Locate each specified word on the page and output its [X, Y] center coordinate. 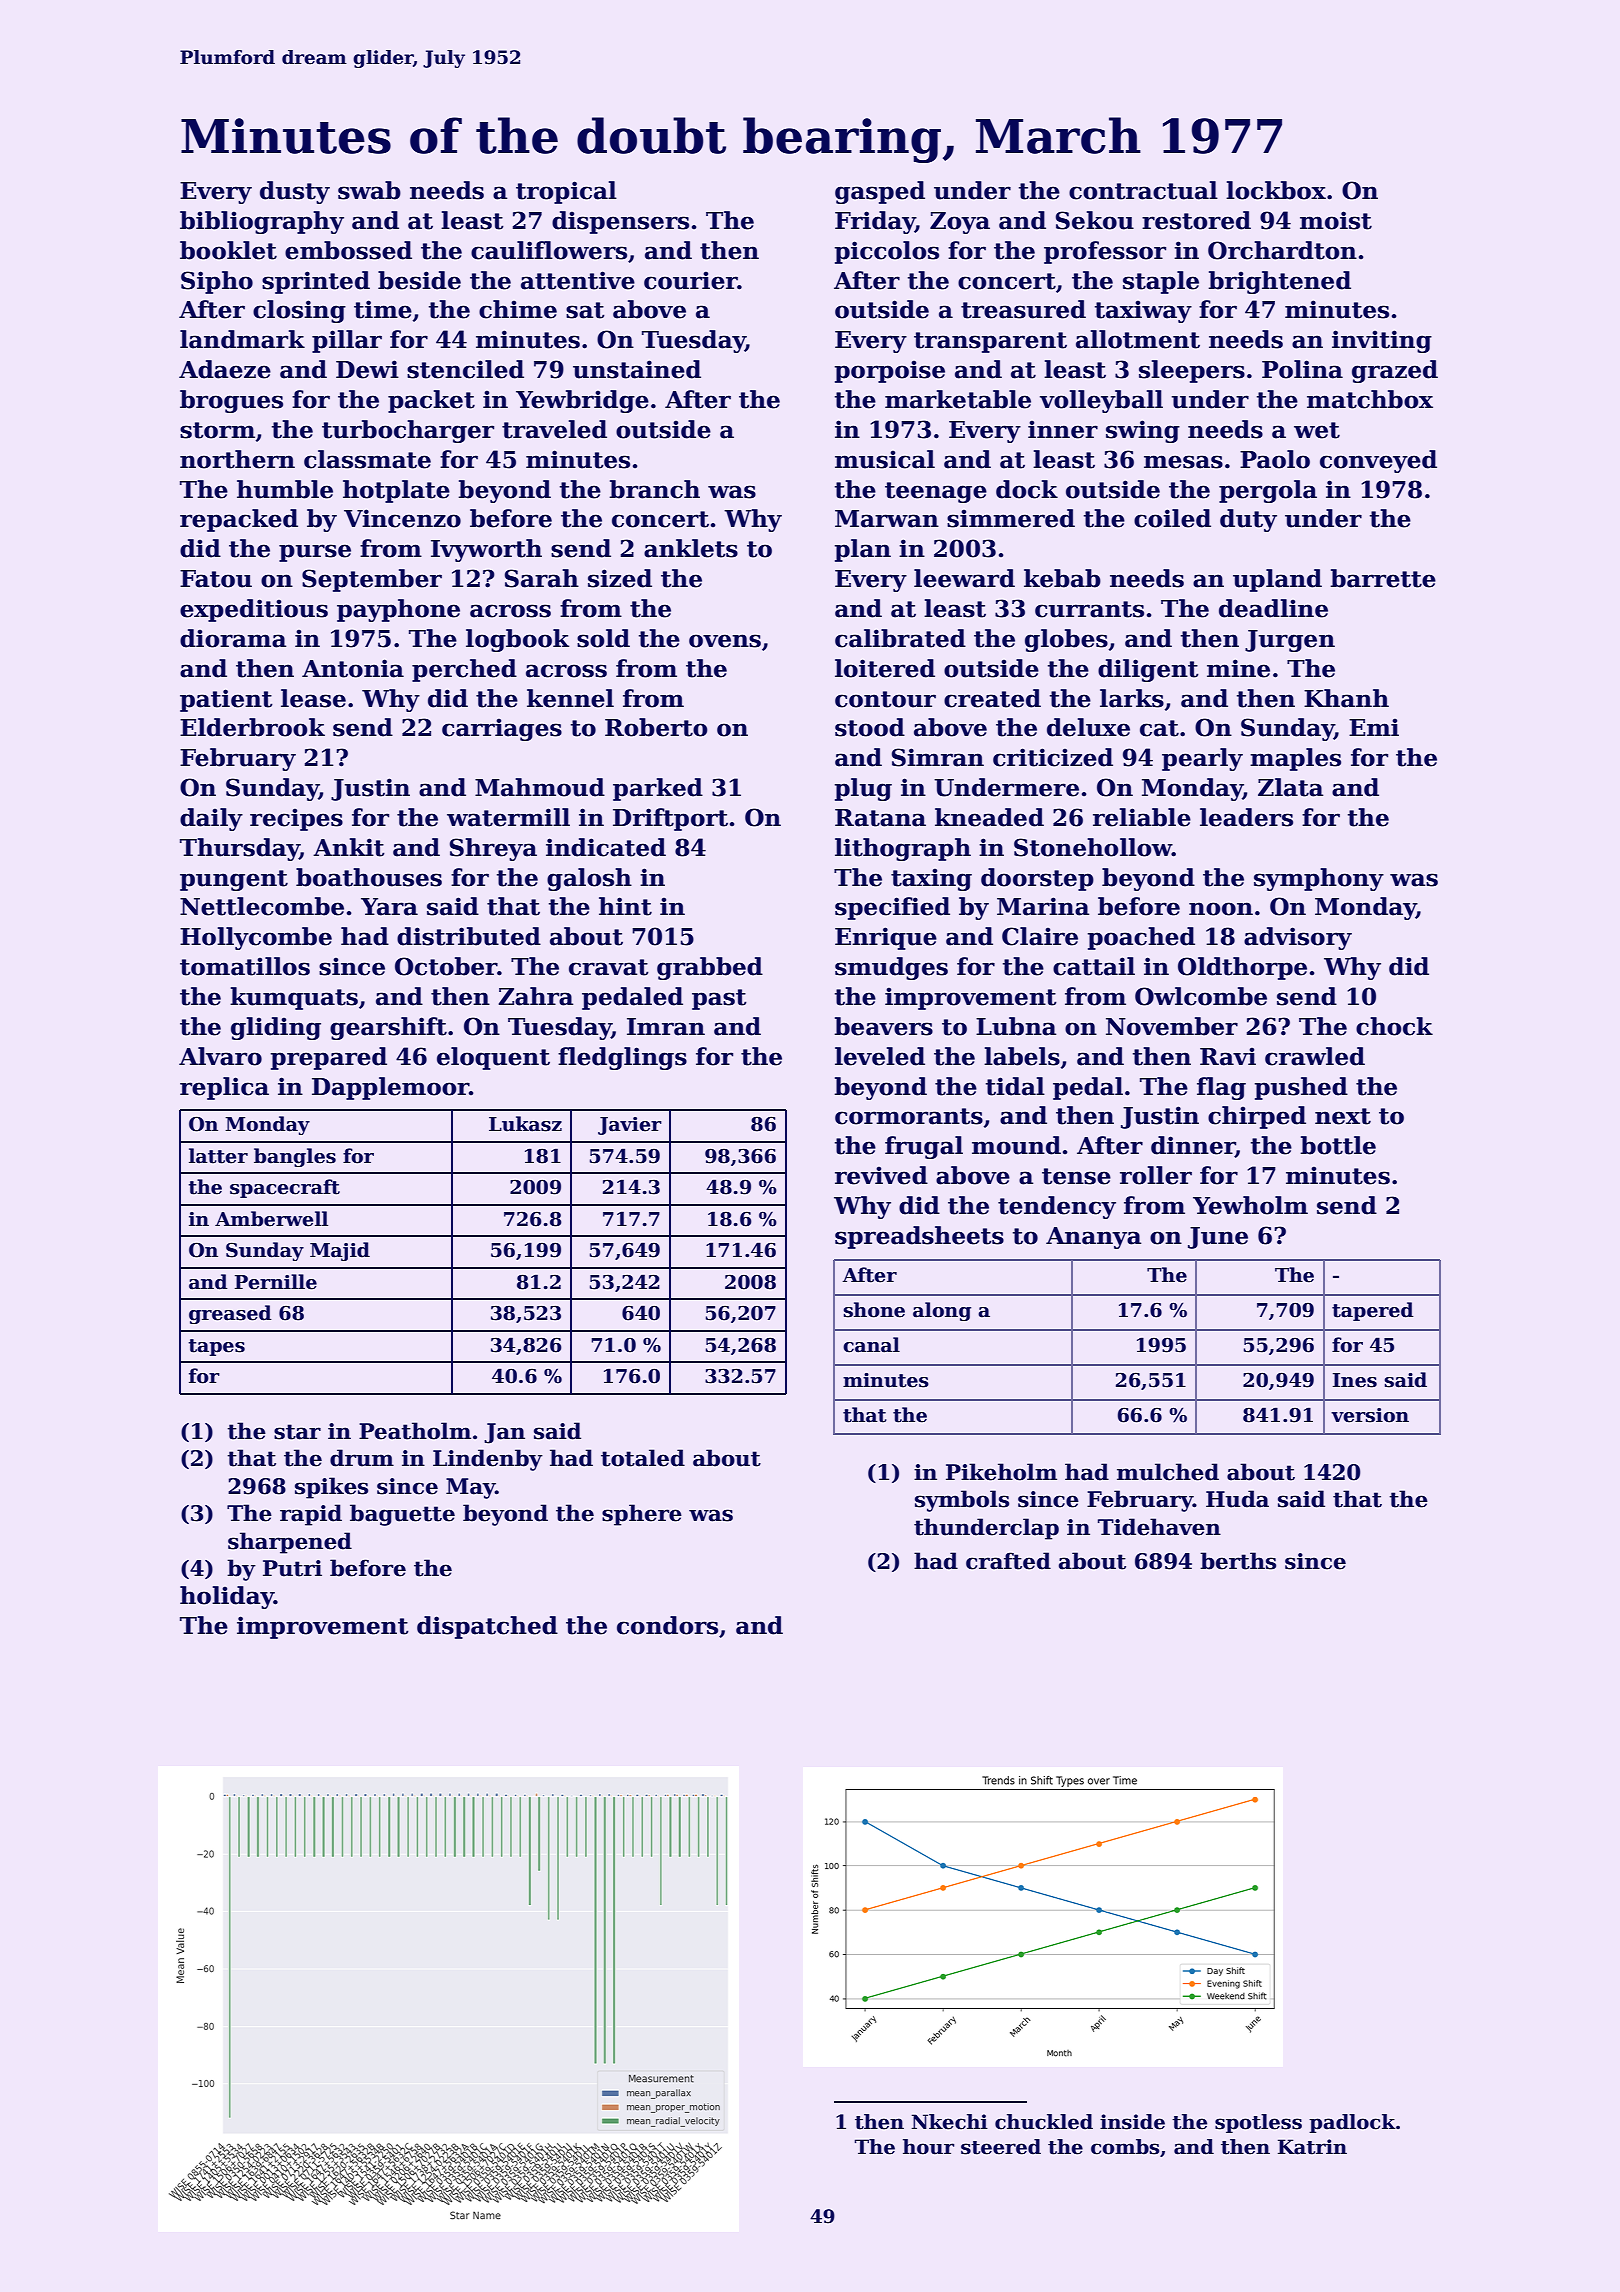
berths [1238, 1561]
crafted [1008, 1561]
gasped [880, 192]
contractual [1143, 190]
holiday [227, 1597]
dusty [295, 192]
